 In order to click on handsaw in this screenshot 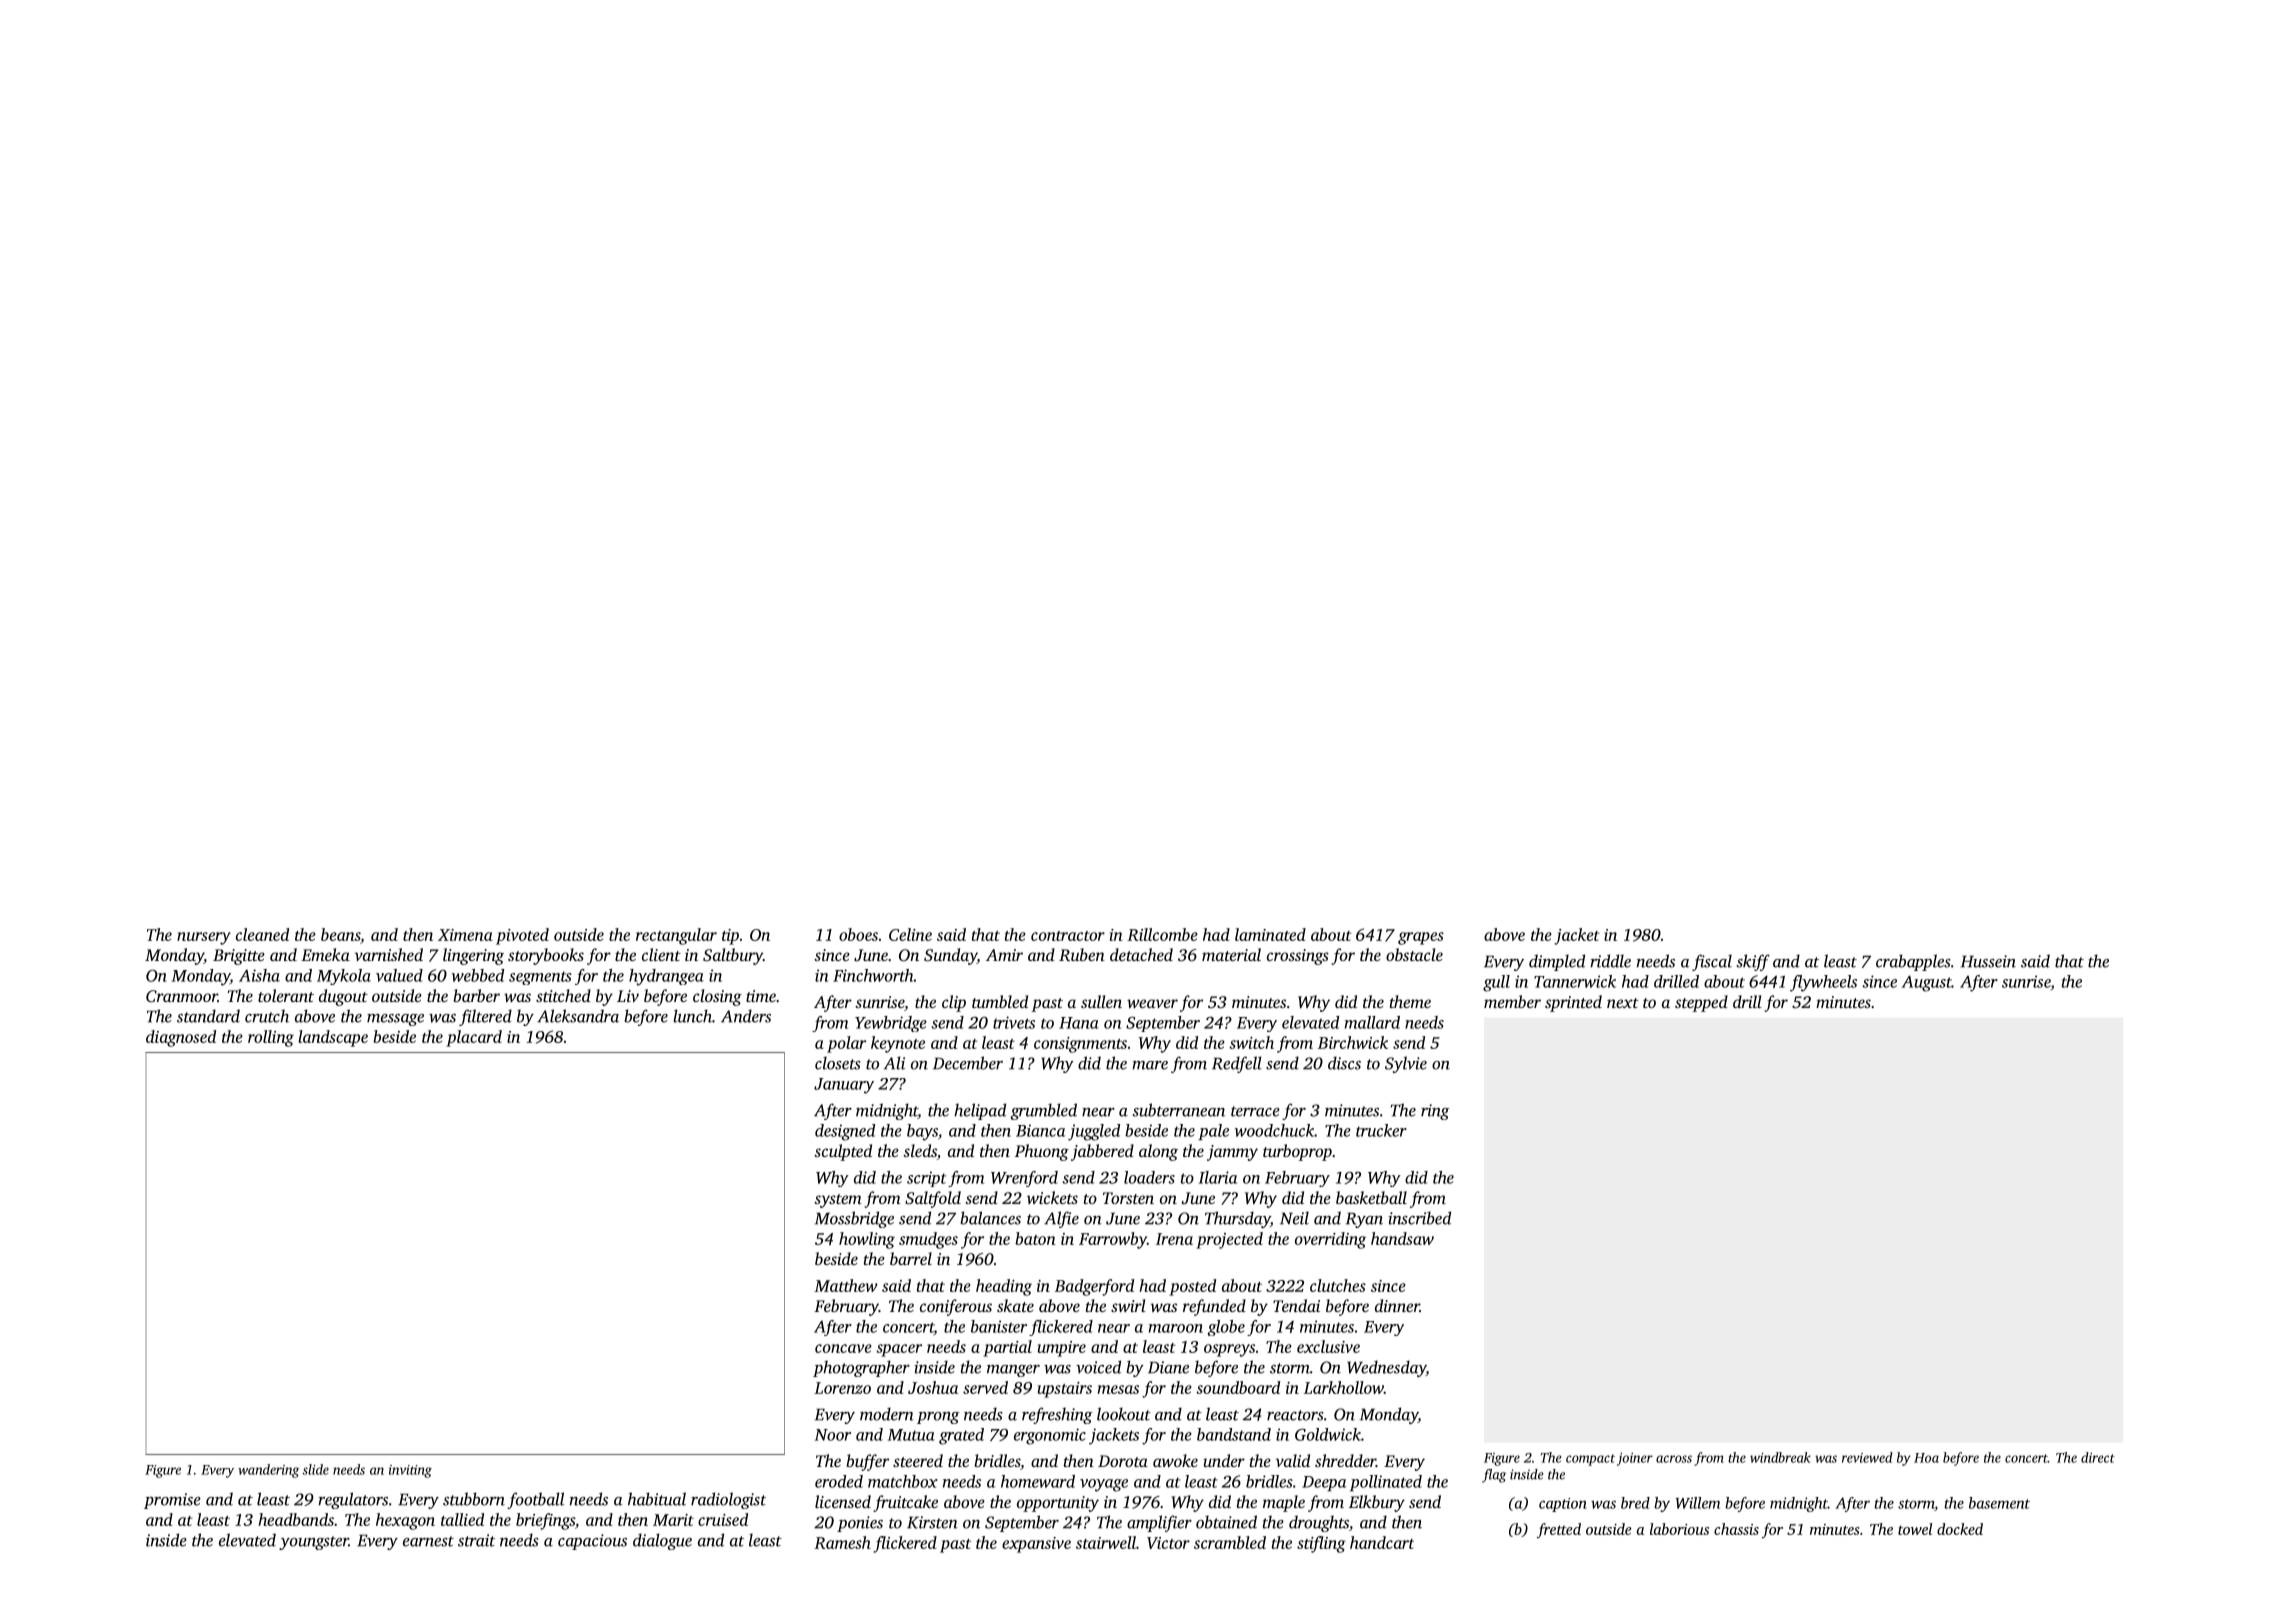, I will do `click(1402, 1238)`.
